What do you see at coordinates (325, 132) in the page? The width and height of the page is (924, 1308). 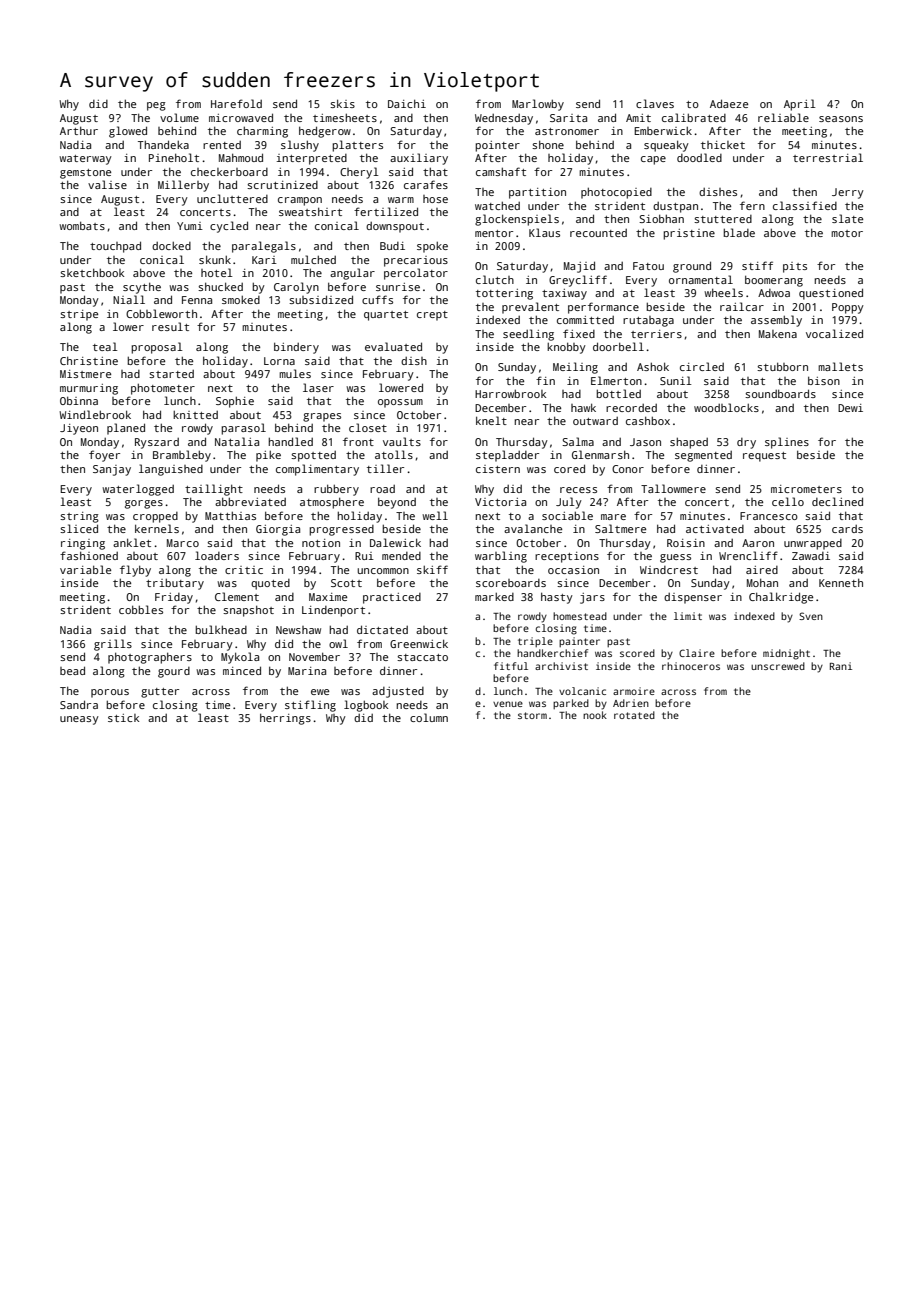 I see `hedgerow` at bounding box center [325, 132].
